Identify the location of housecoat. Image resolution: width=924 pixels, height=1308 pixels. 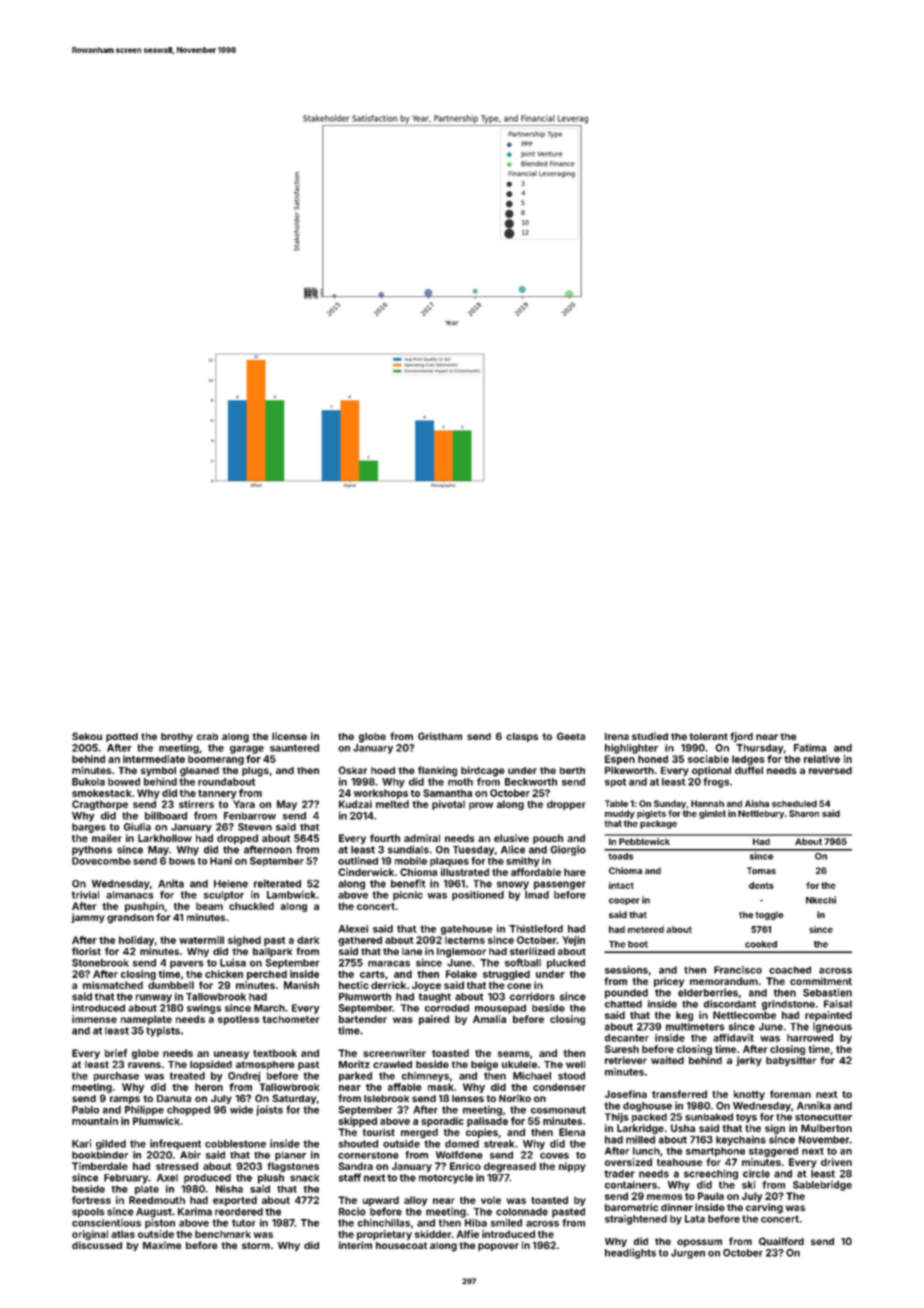
(401, 1245).
